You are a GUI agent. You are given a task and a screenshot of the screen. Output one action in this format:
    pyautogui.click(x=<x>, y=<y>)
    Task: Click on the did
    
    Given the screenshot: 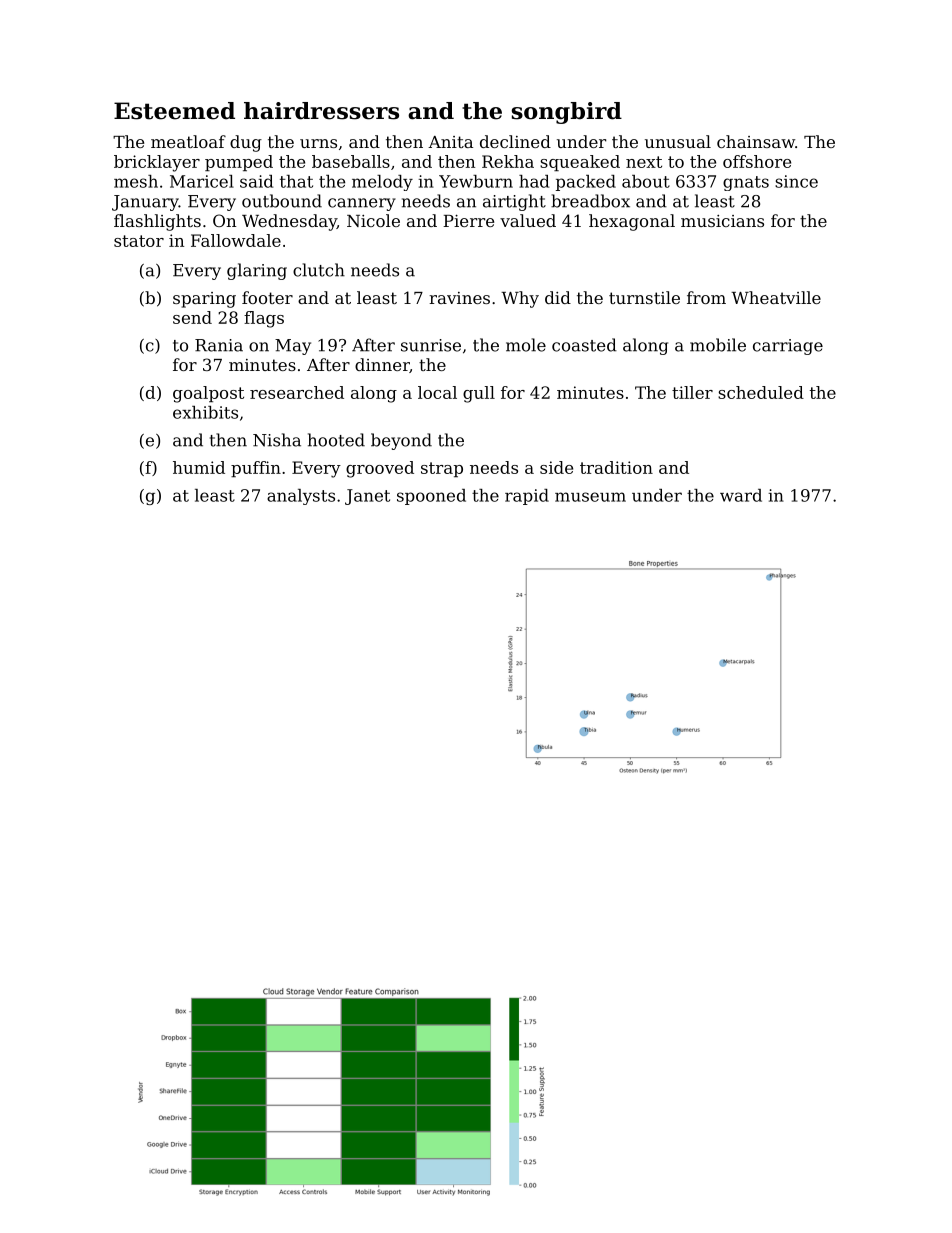 What is the action you would take?
    pyautogui.click(x=558, y=297)
